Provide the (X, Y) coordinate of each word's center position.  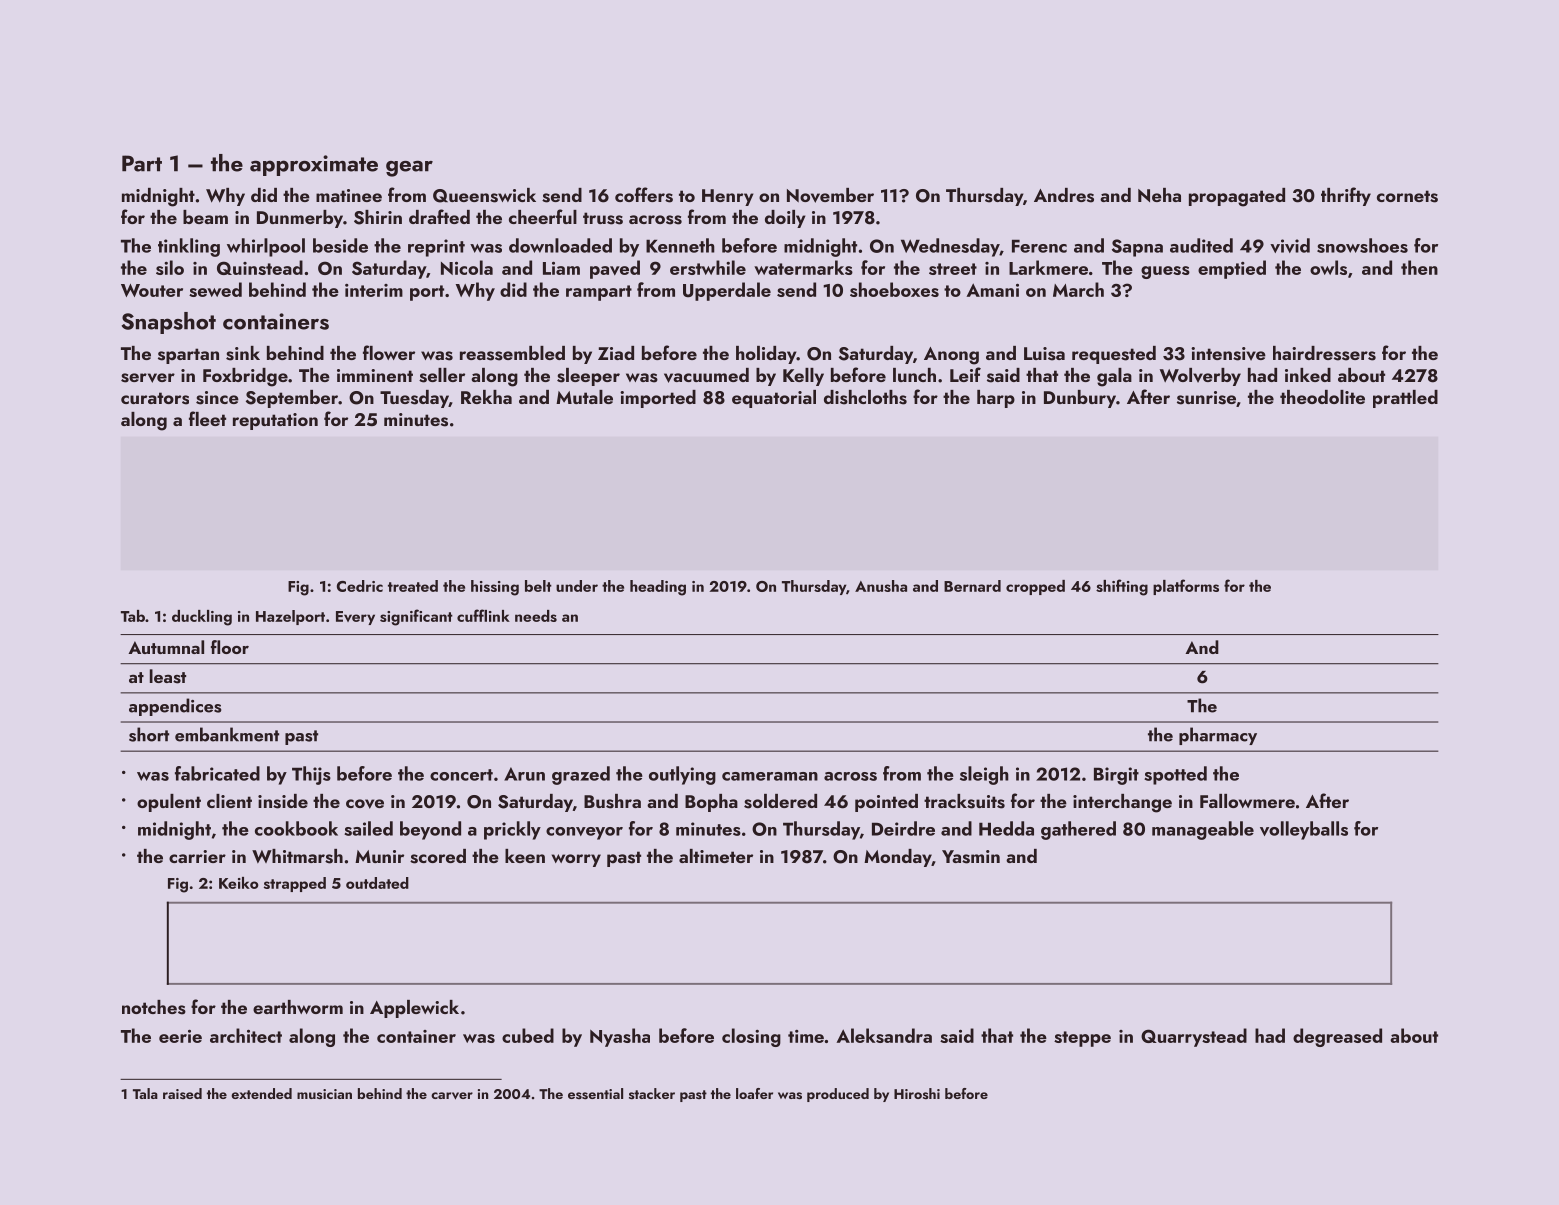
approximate (314, 165)
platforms (1186, 587)
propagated (1237, 197)
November (830, 195)
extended (261, 1093)
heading (658, 588)
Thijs (311, 775)
